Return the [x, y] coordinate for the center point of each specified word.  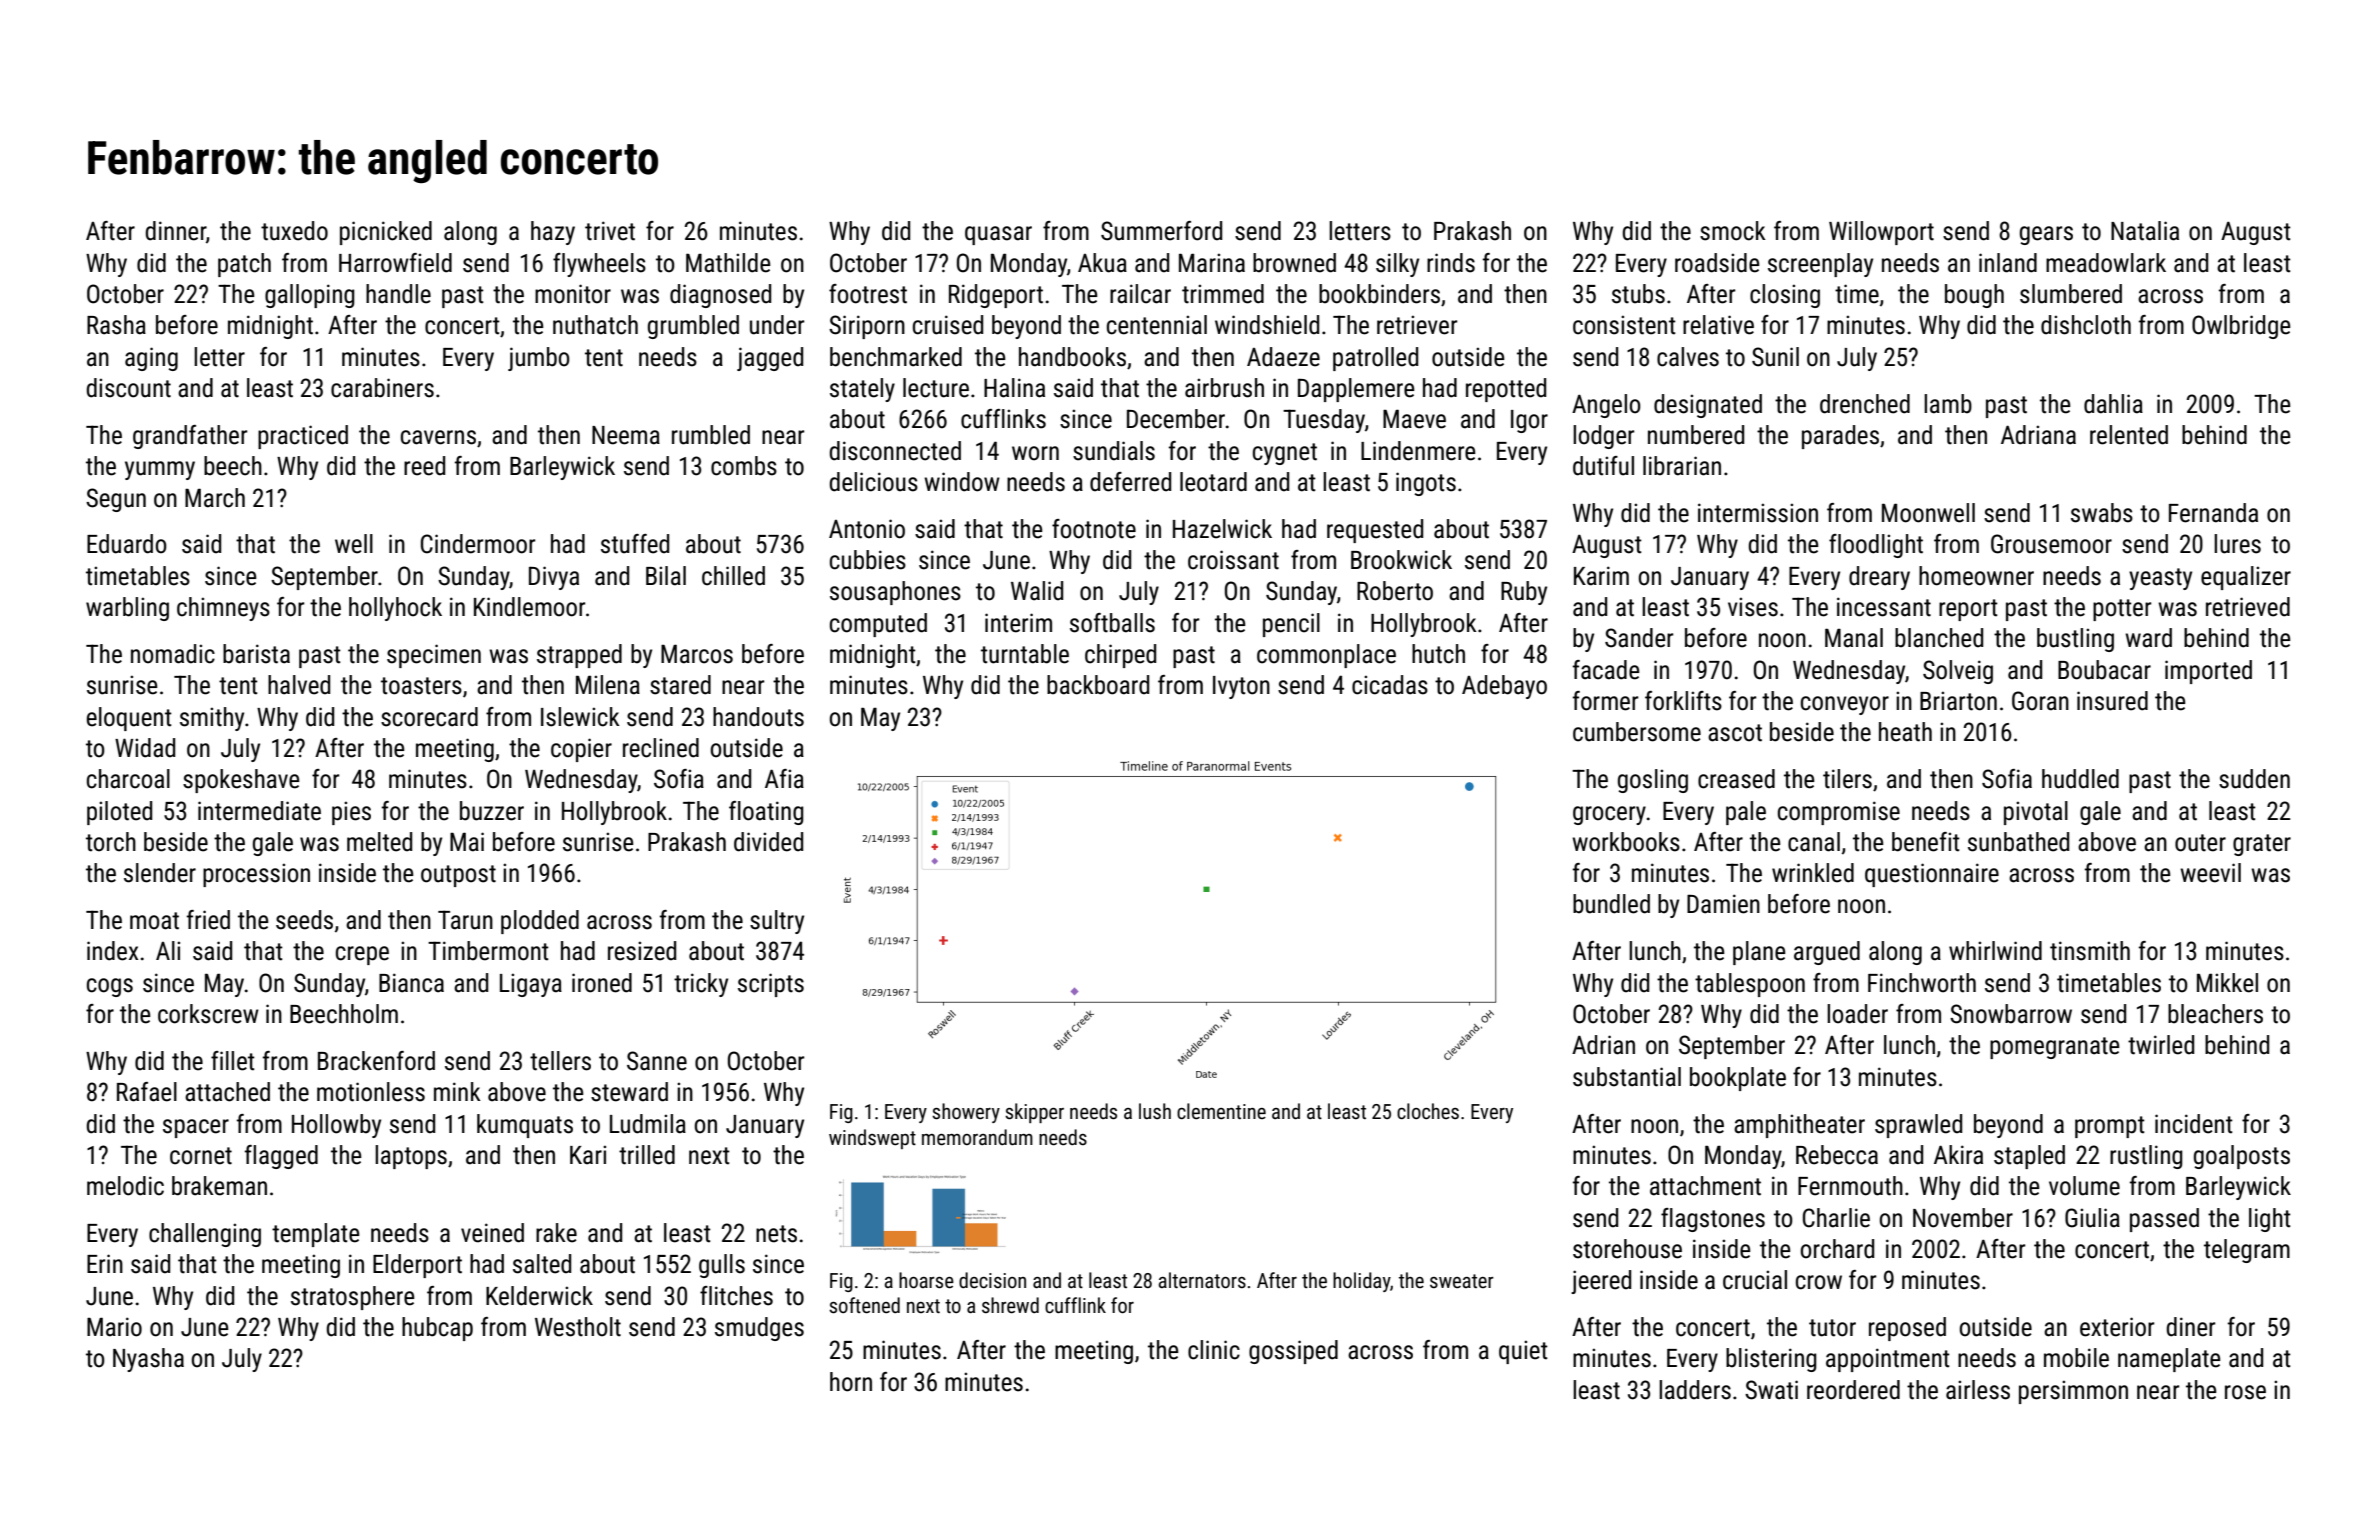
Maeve [1414, 419]
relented [2129, 435]
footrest [868, 294]
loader [1857, 1014]
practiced [303, 437]
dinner [175, 231]
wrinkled [1813, 873]
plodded [540, 922]
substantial [1627, 1077]
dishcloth [2086, 325]
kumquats [525, 1126]
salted [542, 1264]
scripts [771, 985]
